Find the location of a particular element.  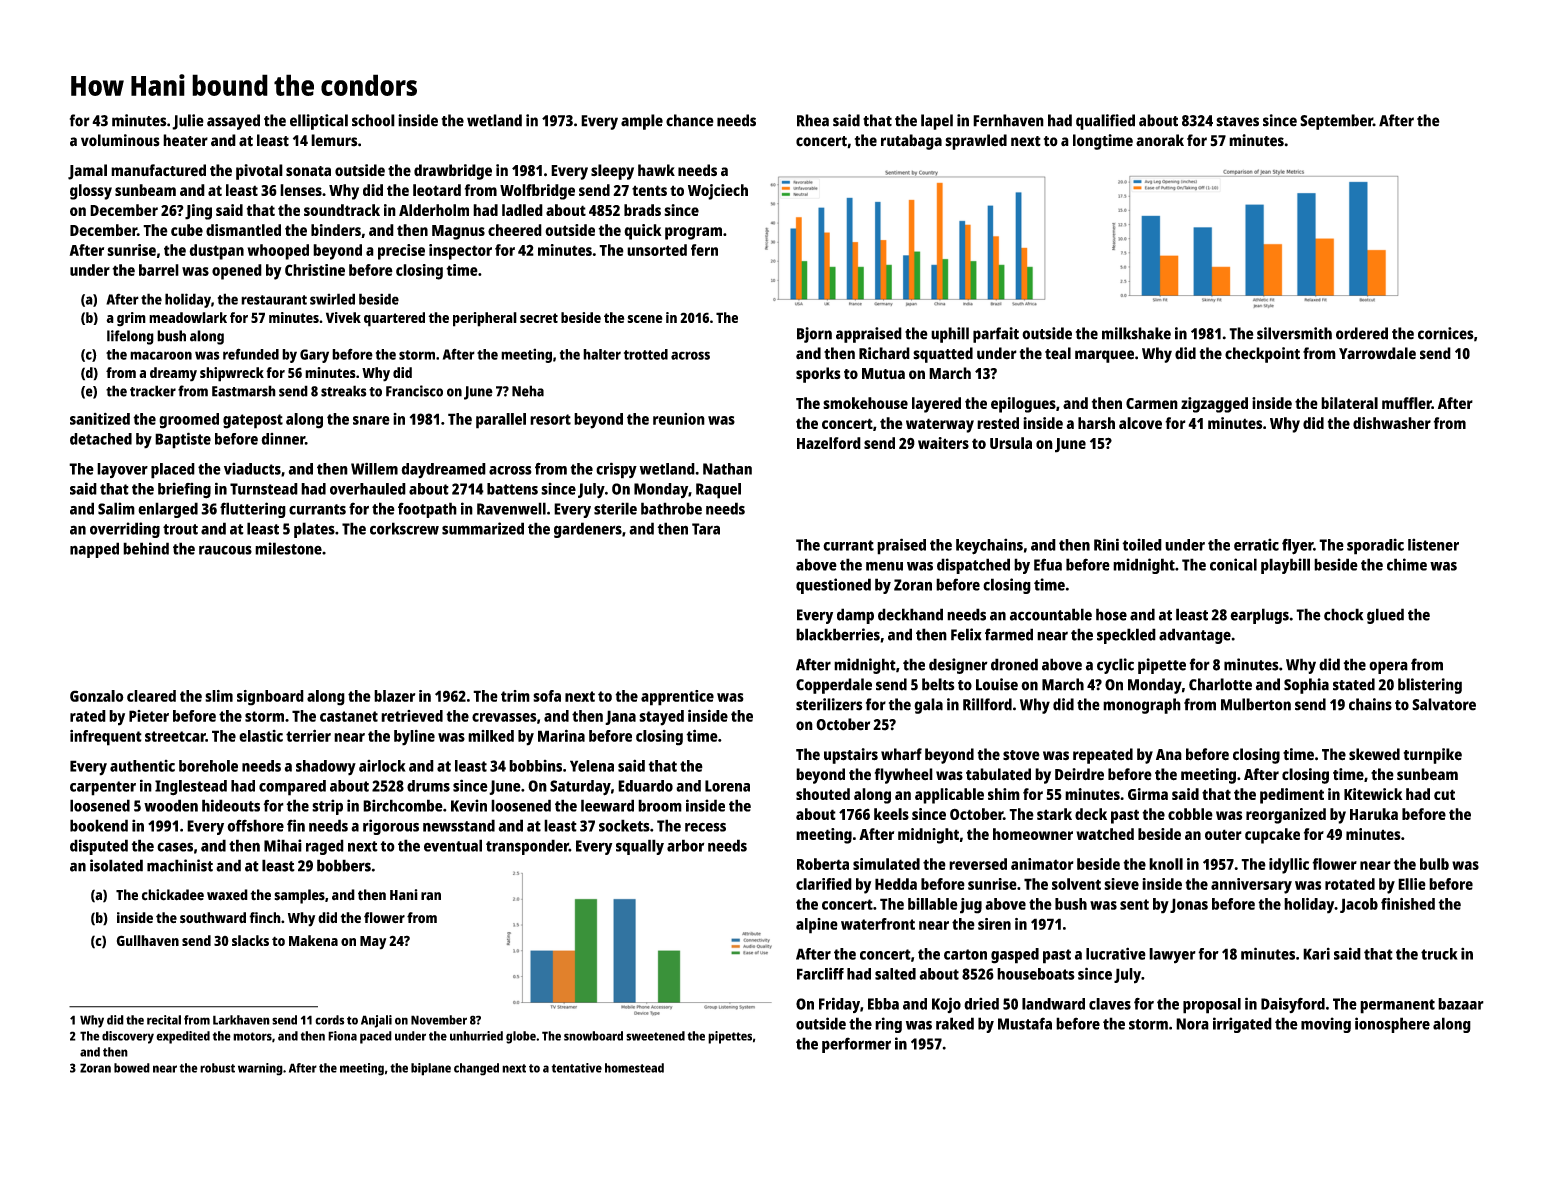

program is located at coordinates (693, 233).
